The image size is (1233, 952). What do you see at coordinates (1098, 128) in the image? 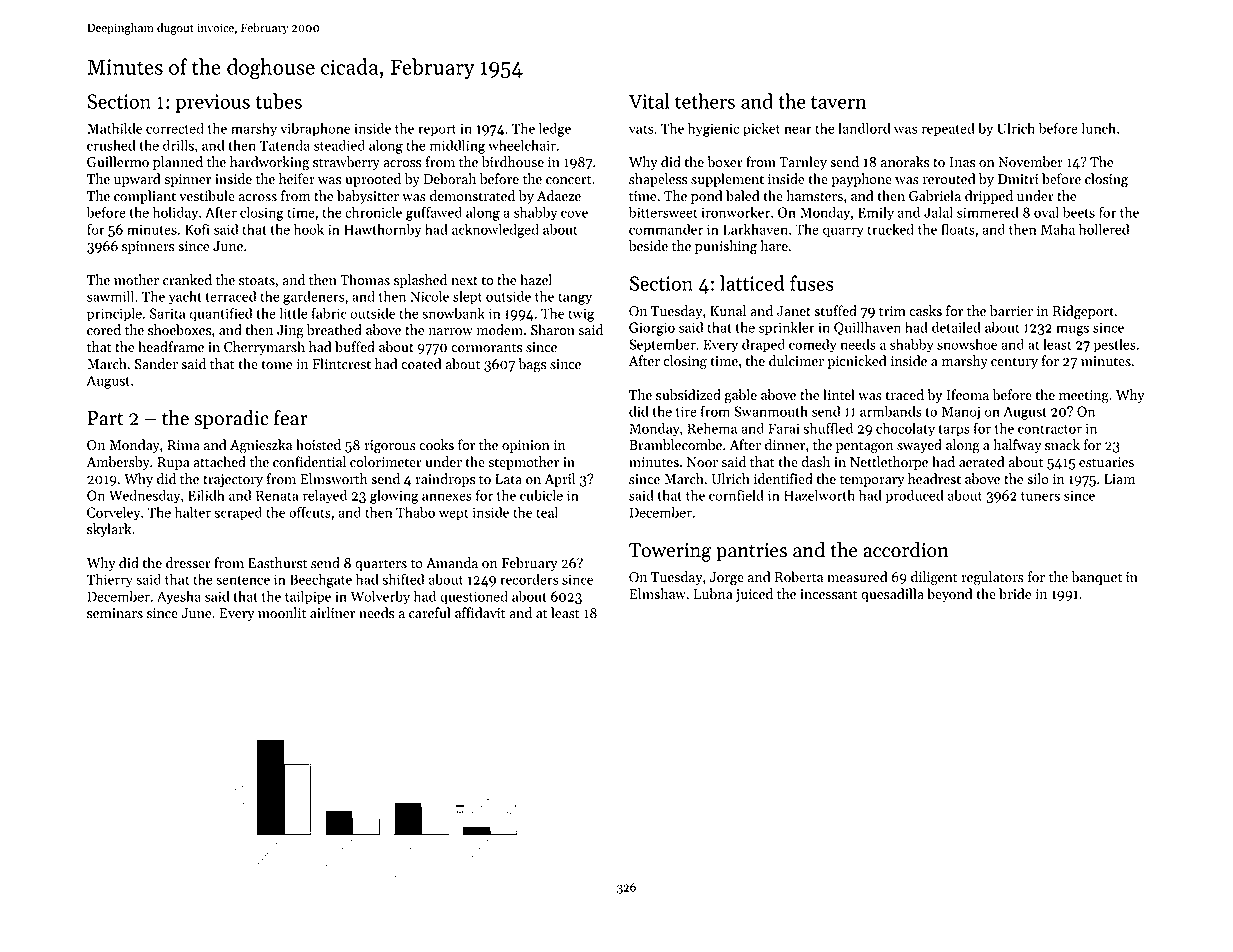
I see `lunch` at bounding box center [1098, 128].
